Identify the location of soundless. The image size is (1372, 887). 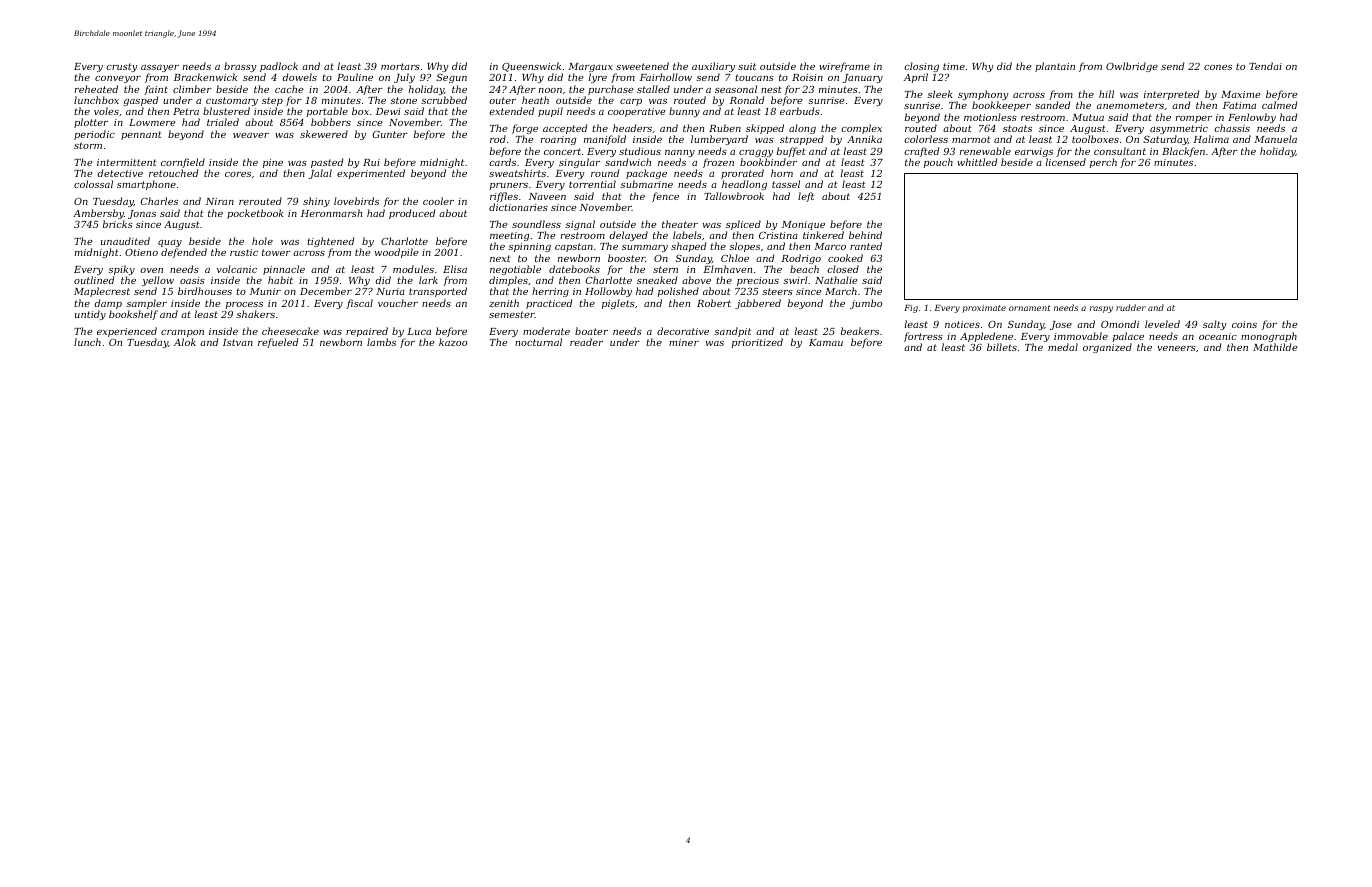
(536, 224).
